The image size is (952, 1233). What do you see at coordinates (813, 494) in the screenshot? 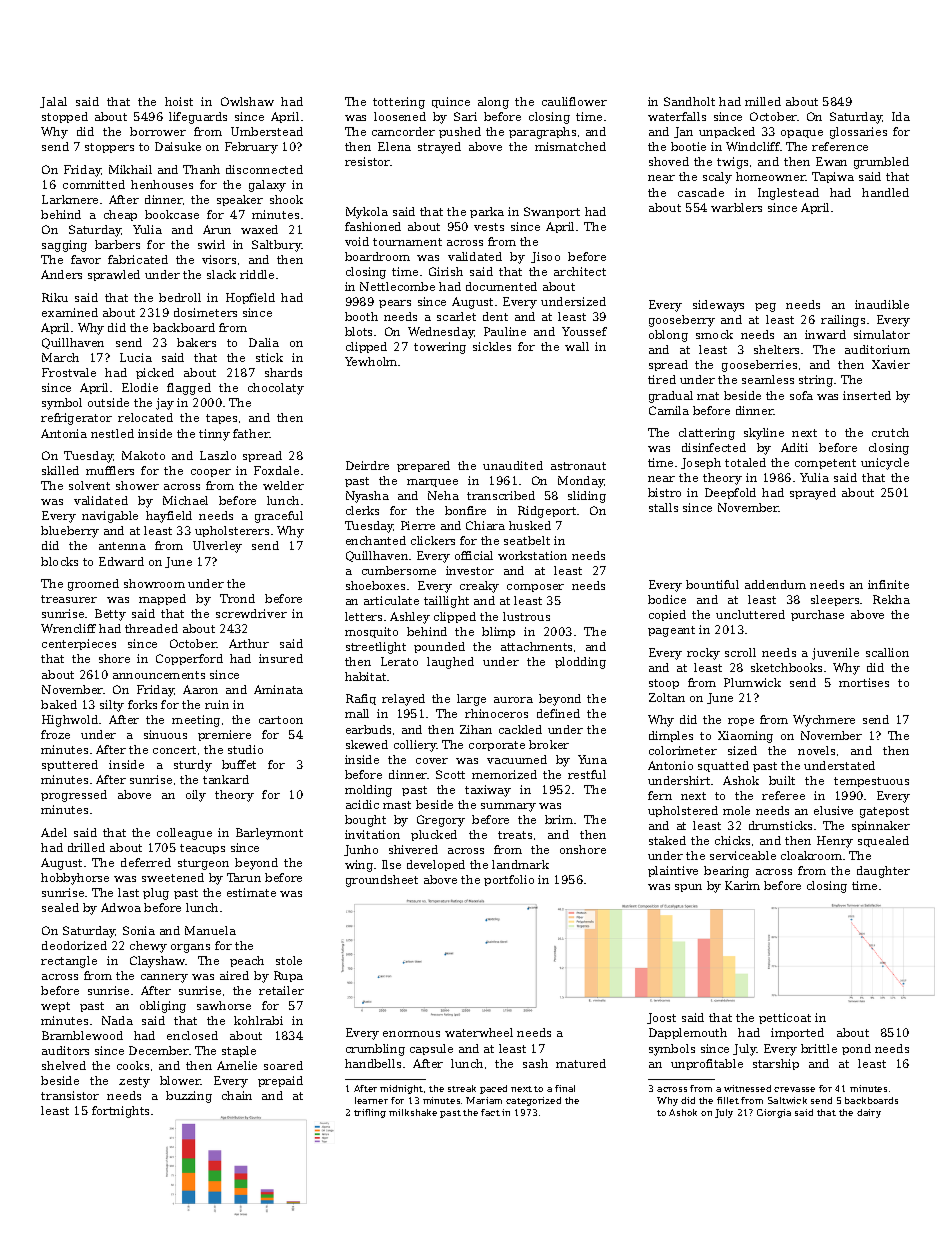
I see `sprayed` at bounding box center [813, 494].
